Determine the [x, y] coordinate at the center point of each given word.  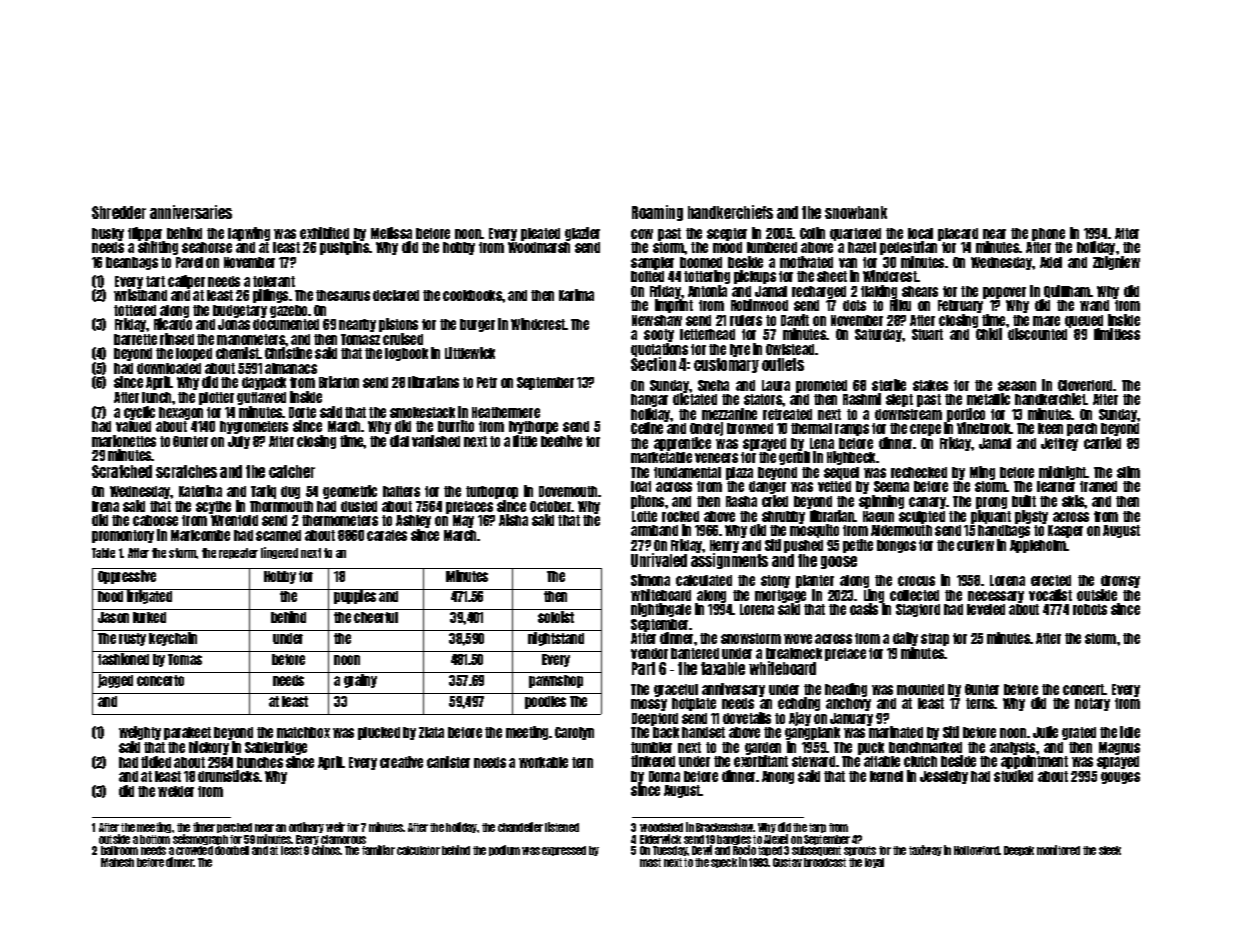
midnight [1063, 473]
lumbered [772, 247]
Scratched [122, 471]
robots [1090, 609]
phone [1048, 234]
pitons [647, 502]
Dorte [302, 412]
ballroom [119, 850]
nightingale [661, 610]
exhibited [324, 233]
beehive [561, 441]
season [1017, 386]
